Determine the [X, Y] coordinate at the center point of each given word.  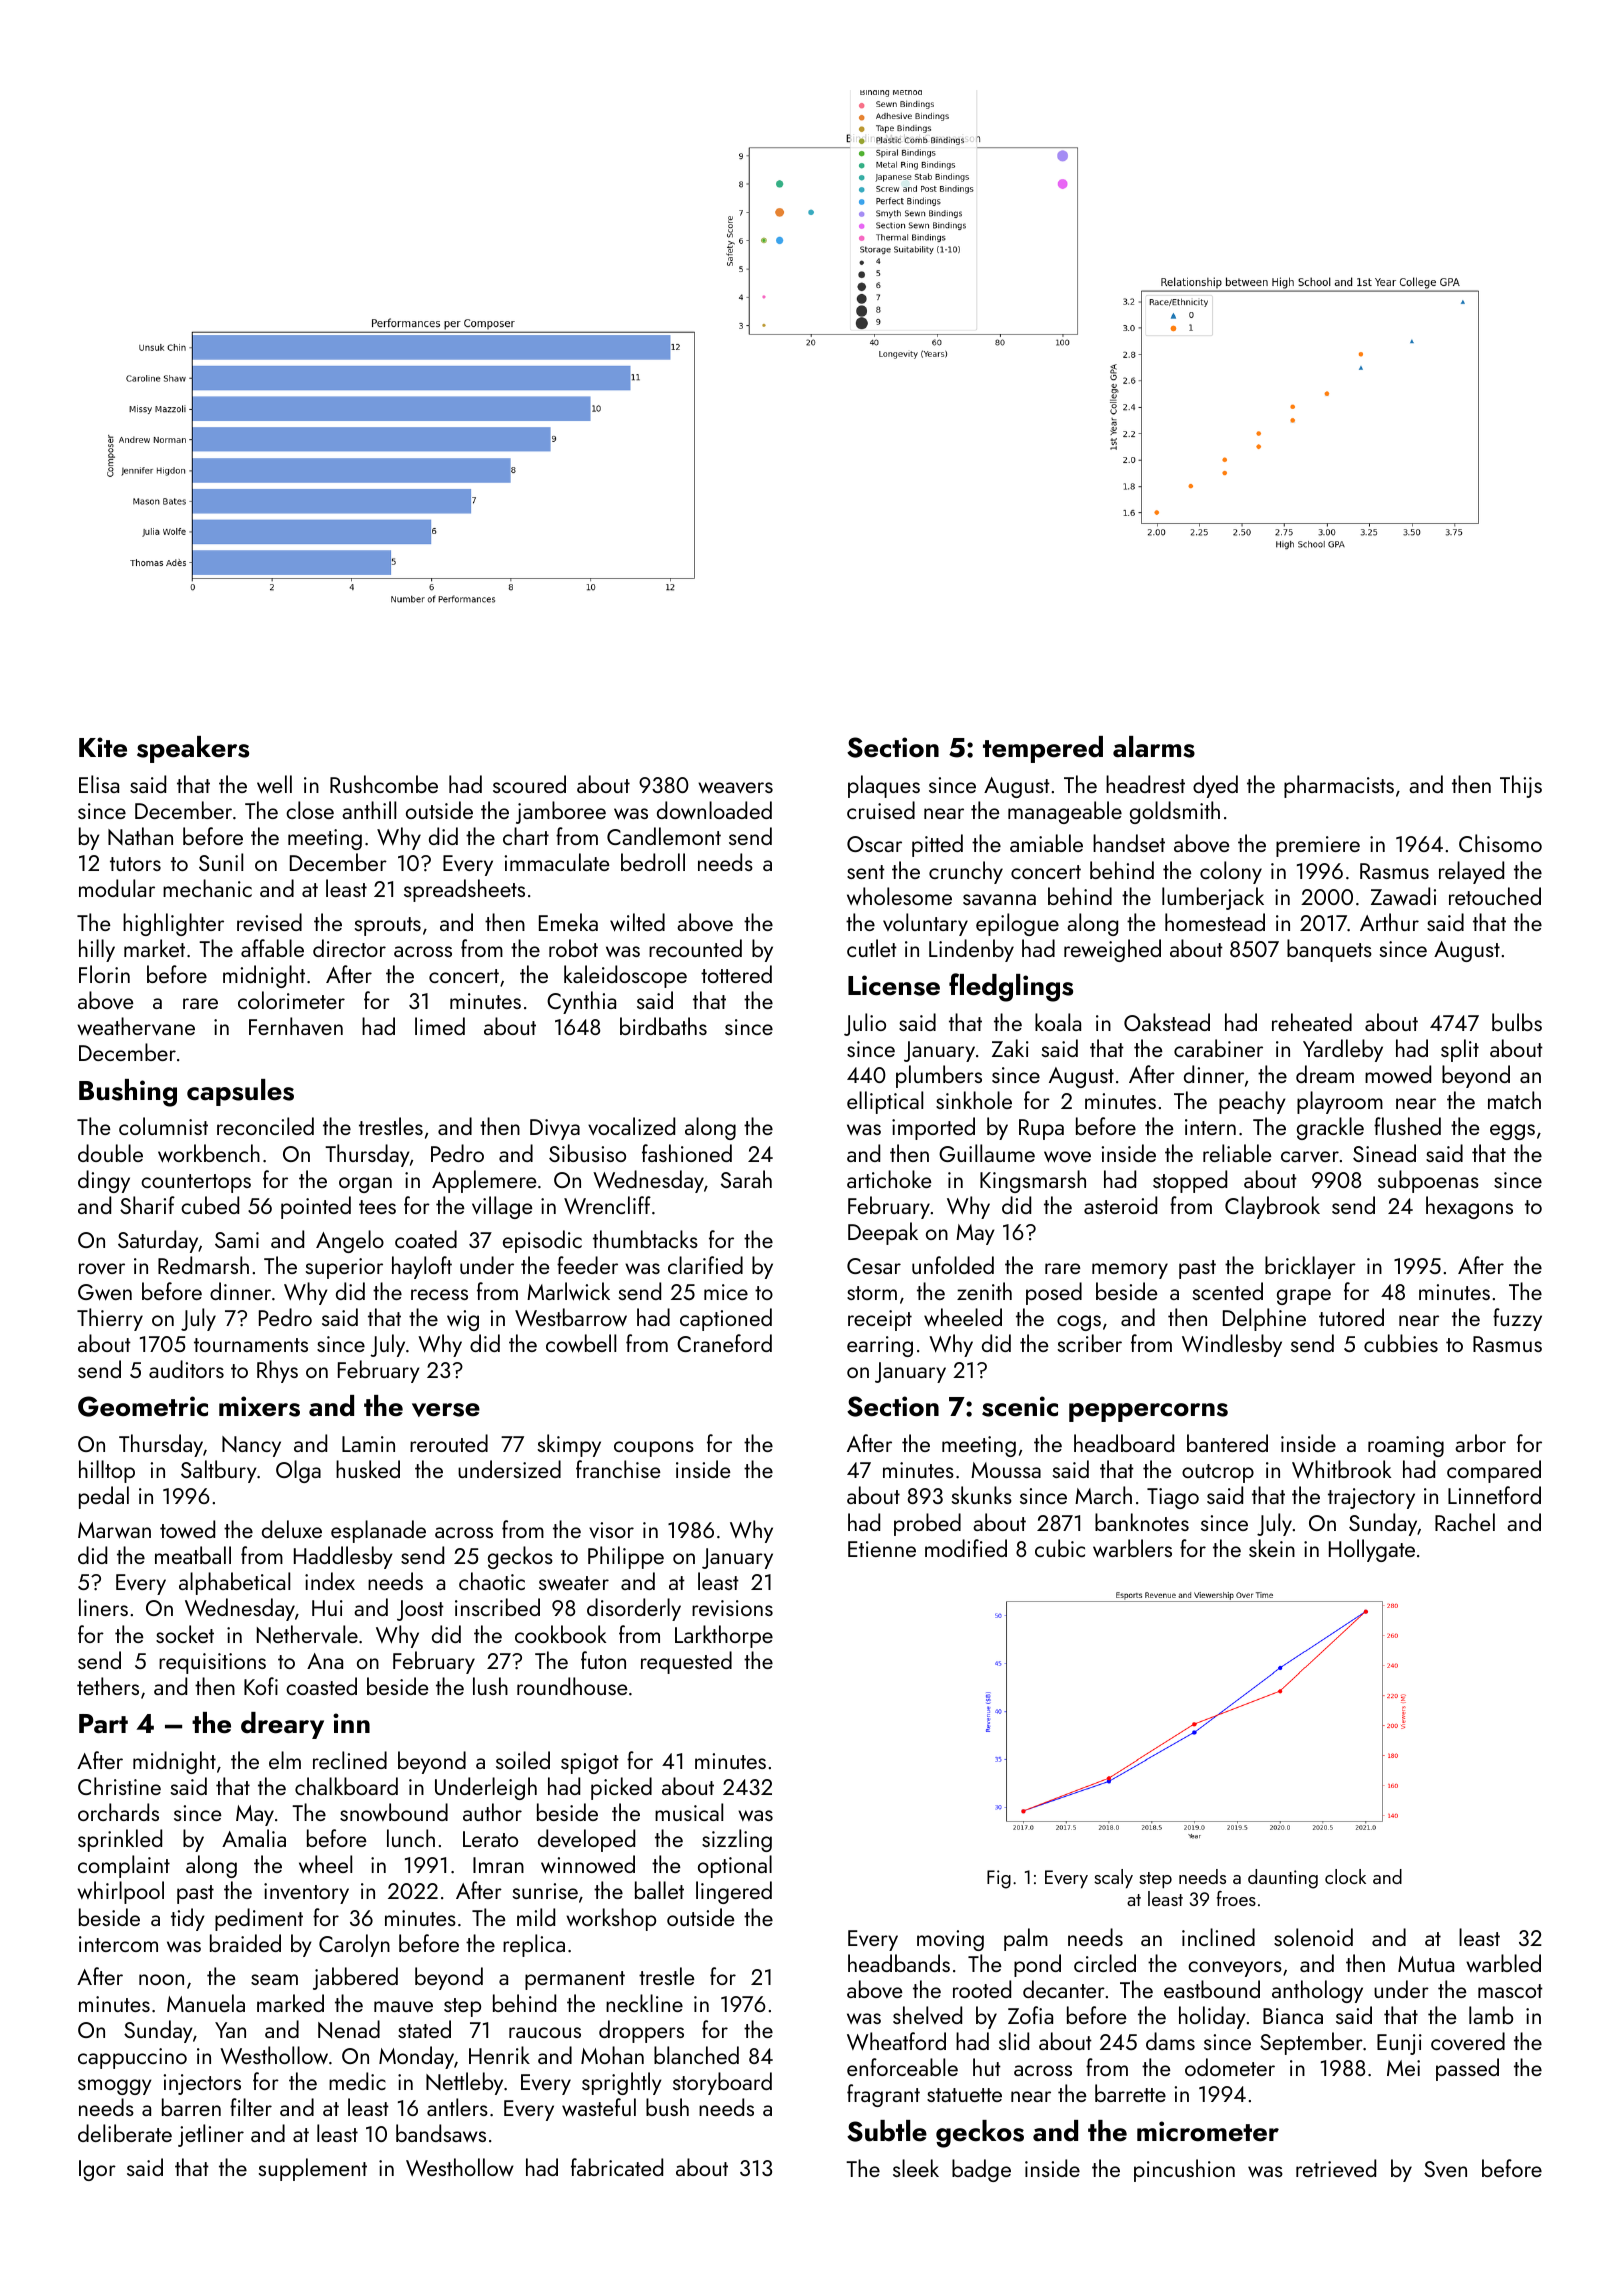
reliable [1237, 1153]
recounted [695, 948]
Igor [97, 2170]
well [274, 784]
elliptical [885, 1102]
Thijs [1521, 786]
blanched [696, 2055]
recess [439, 1294]
